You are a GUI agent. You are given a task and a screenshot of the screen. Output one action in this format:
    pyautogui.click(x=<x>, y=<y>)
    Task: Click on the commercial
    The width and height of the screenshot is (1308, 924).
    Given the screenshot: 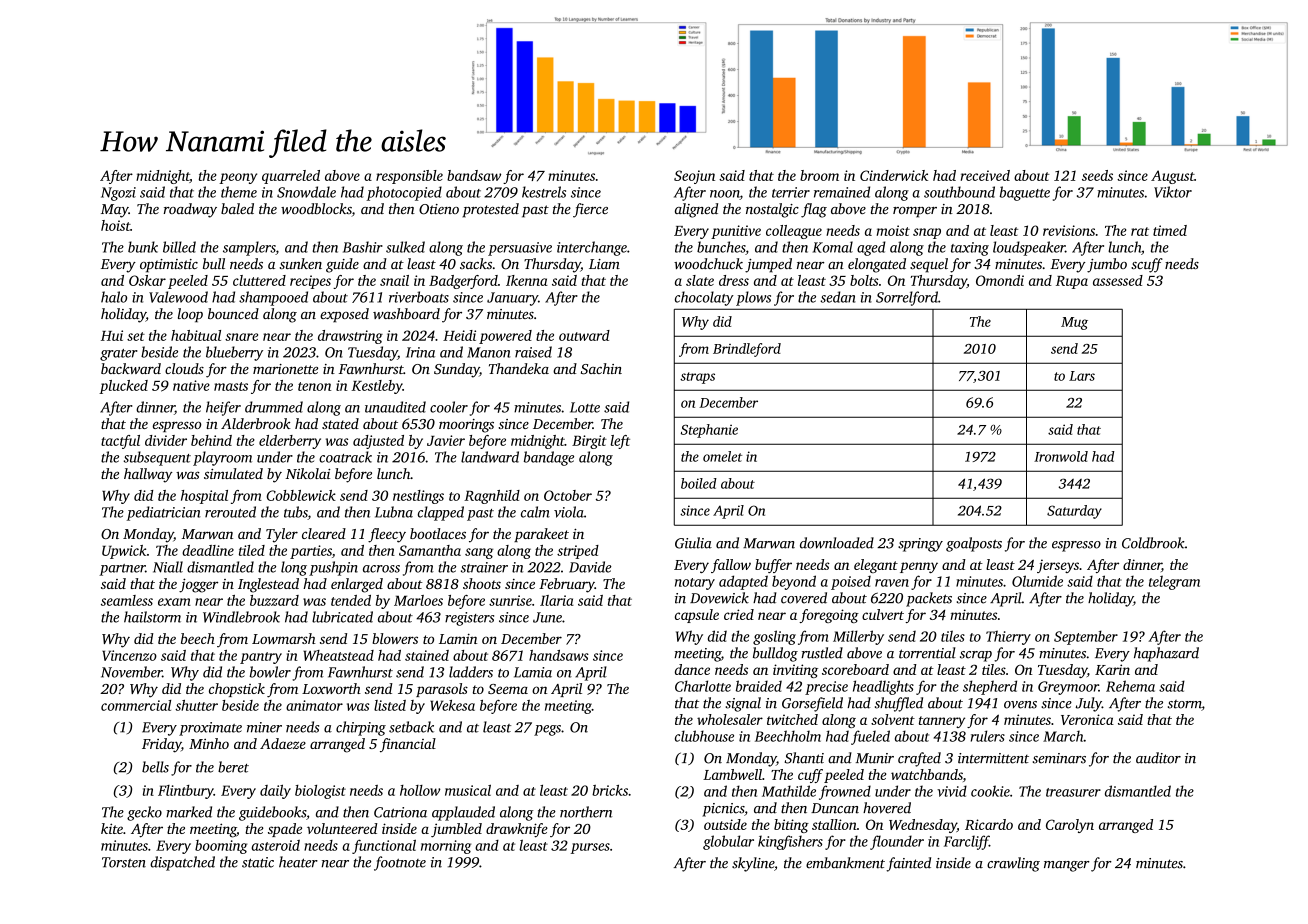 What is the action you would take?
    pyautogui.click(x=136, y=705)
